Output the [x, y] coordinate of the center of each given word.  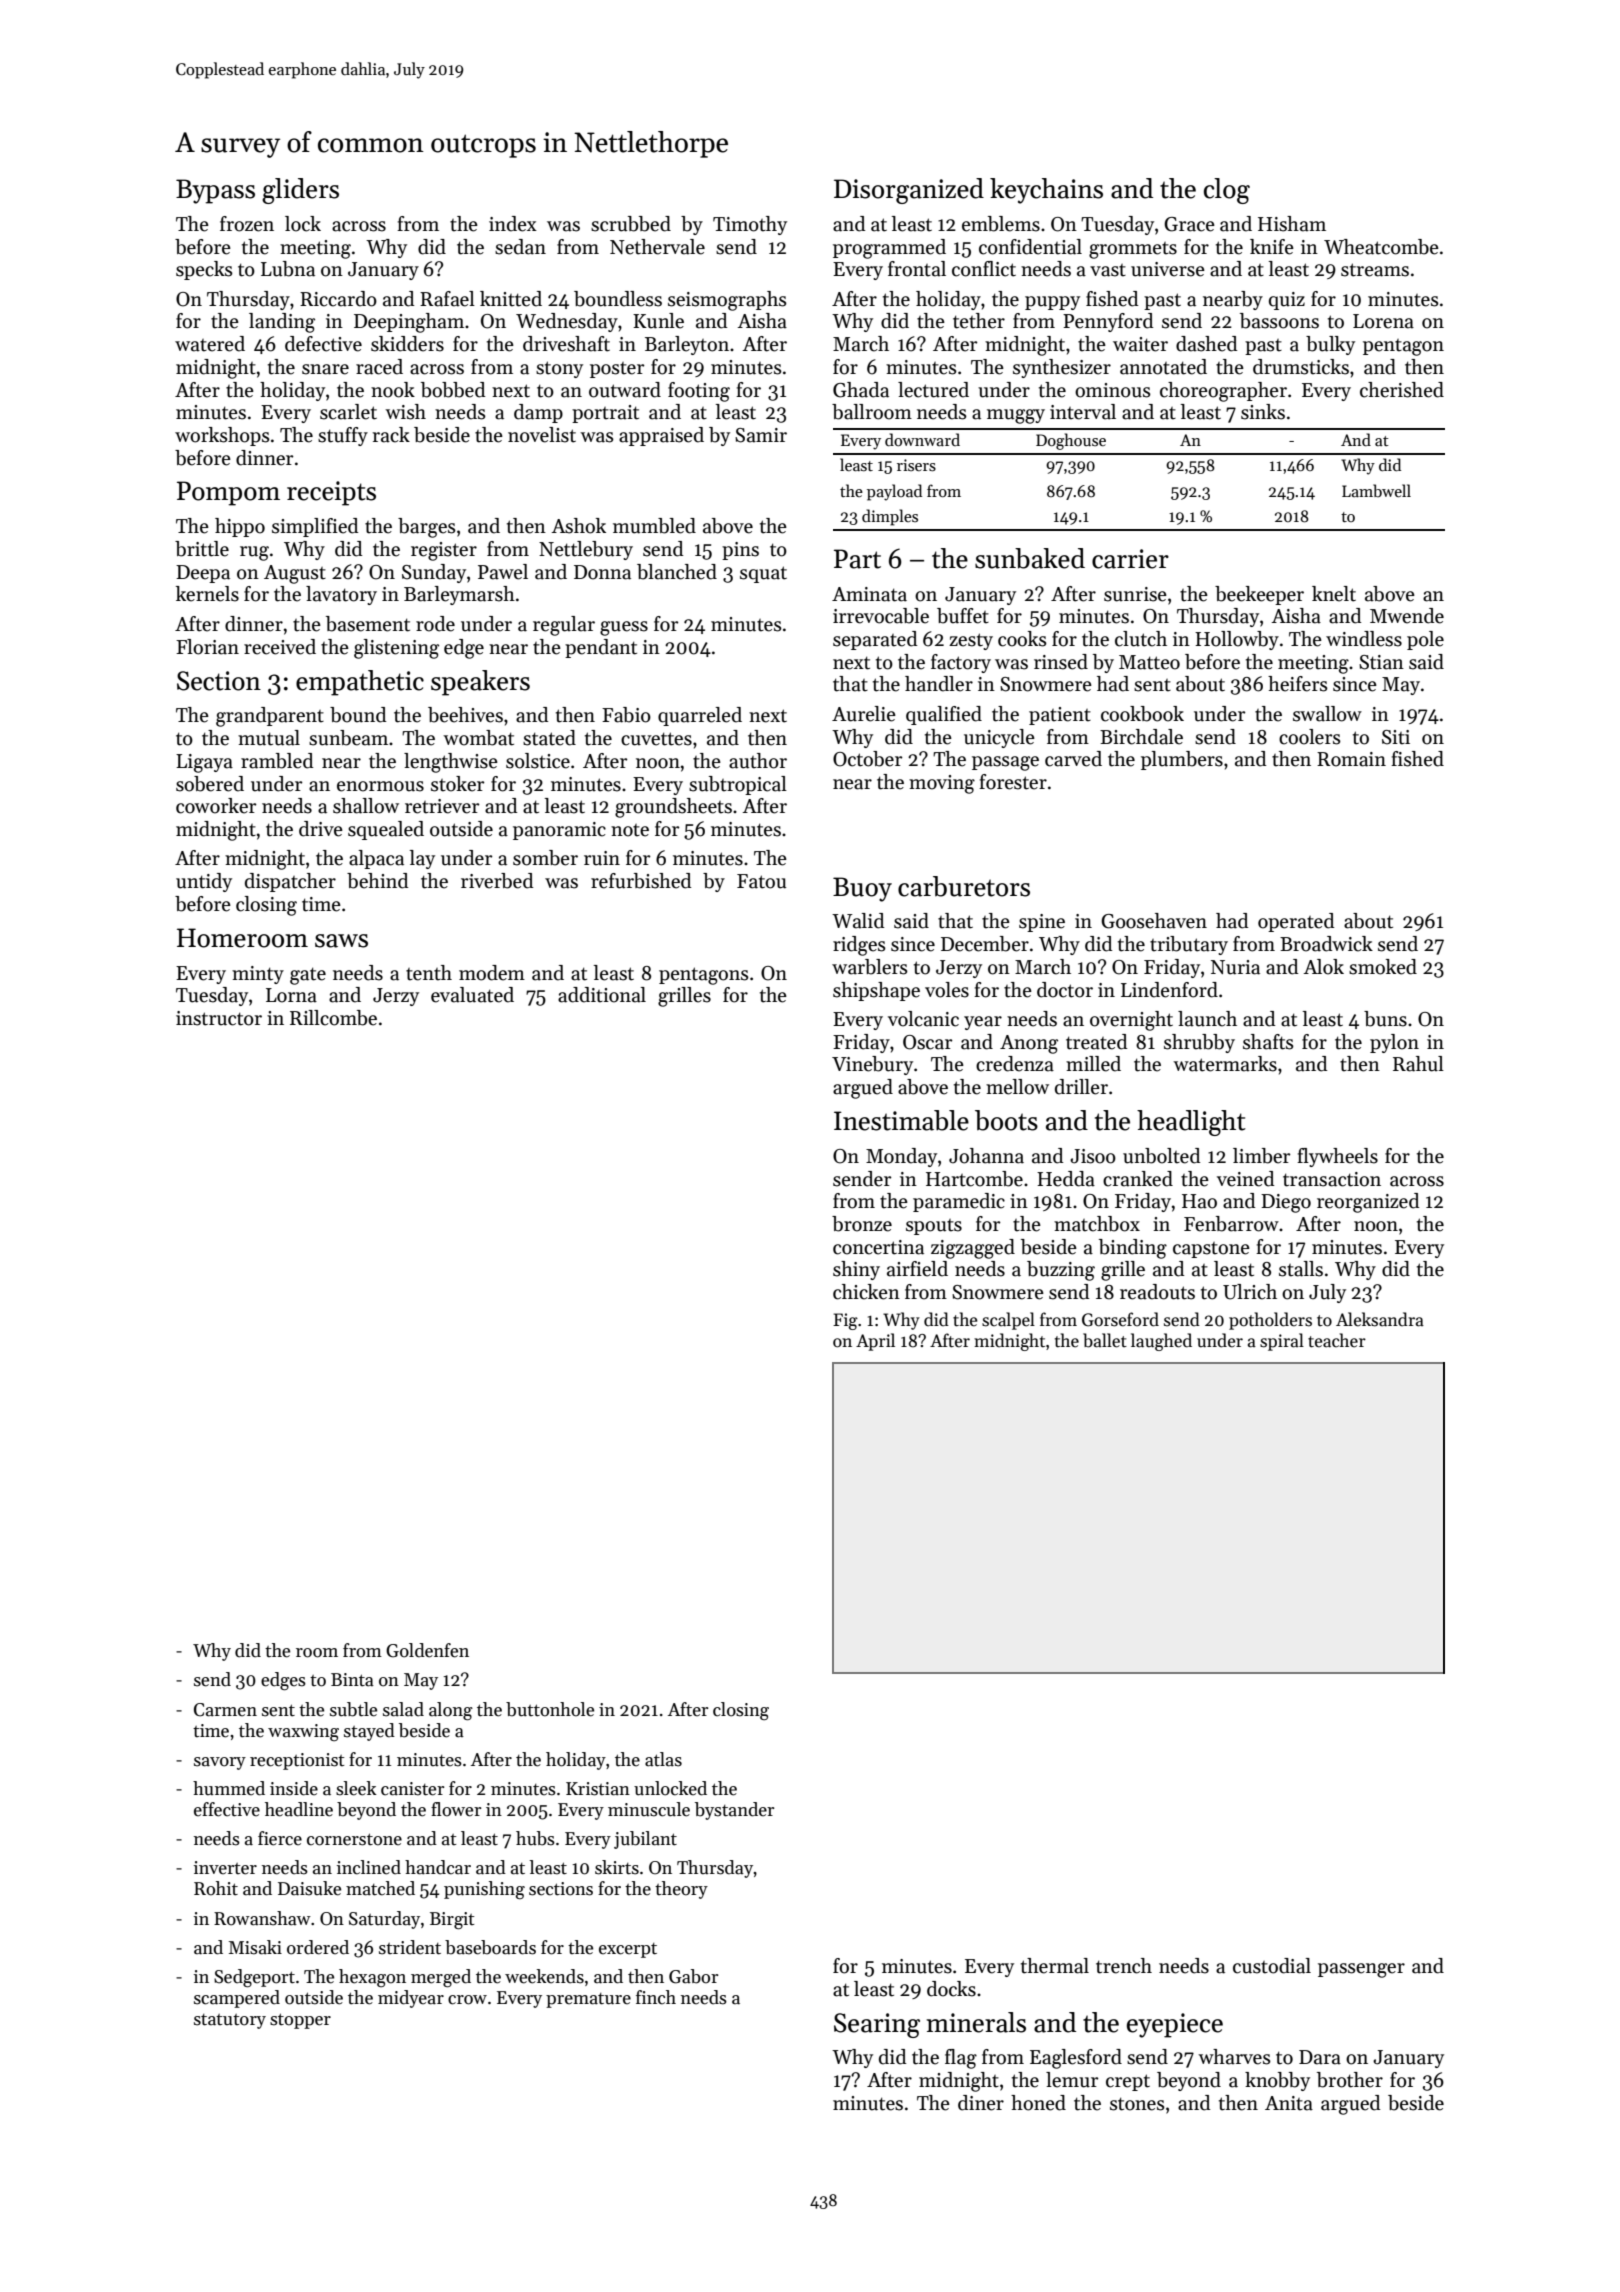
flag [961, 2059]
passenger [1361, 1970]
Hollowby [1237, 640]
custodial [1272, 1966]
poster [617, 370]
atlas [663, 1759]
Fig [845, 1321]
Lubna [288, 269]
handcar [438, 1867]
